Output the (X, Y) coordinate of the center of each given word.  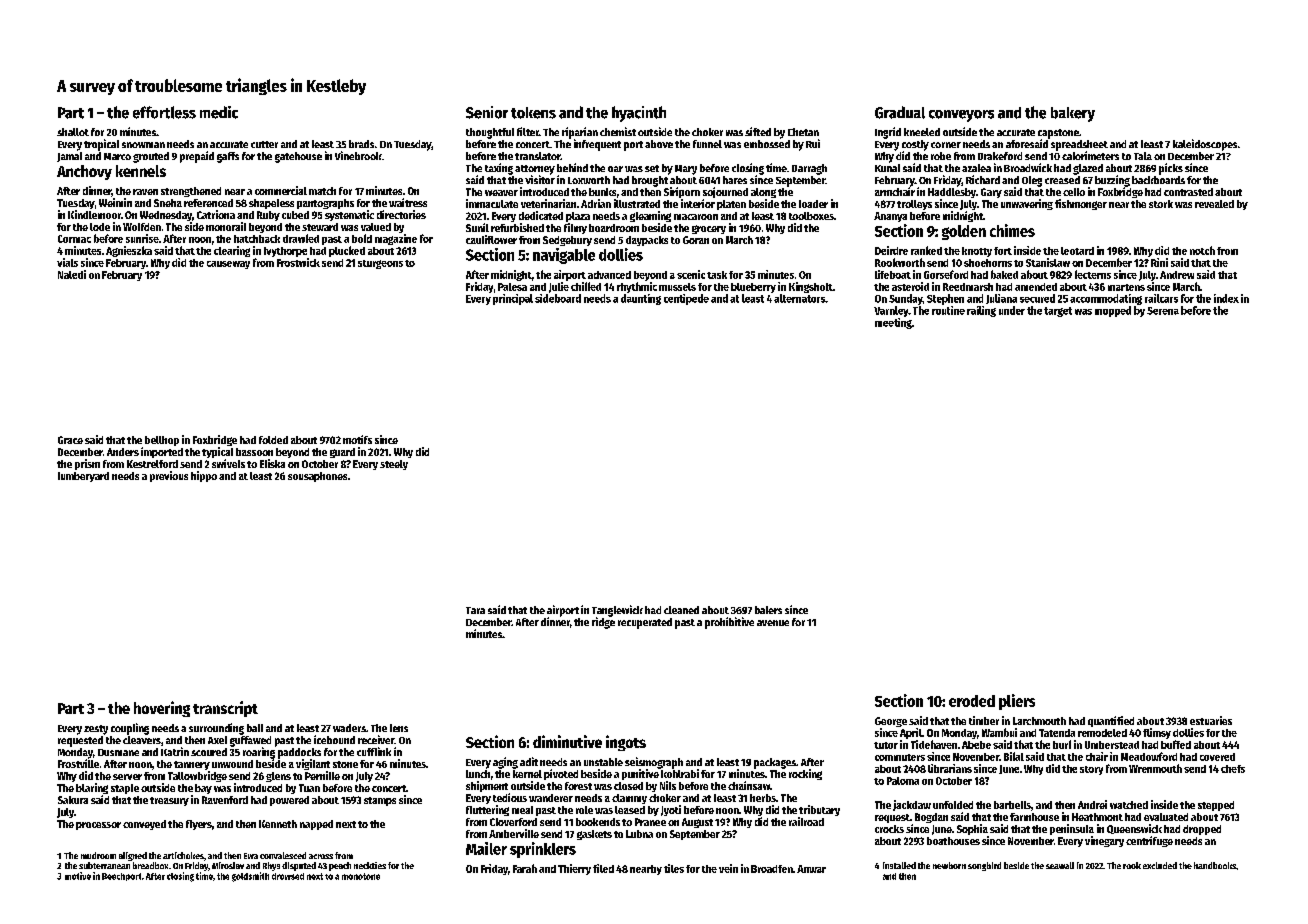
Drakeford (1000, 156)
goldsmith (250, 877)
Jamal (69, 157)
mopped (1113, 311)
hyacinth (639, 114)
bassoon (254, 452)
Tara (475, 610)
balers (768, 610)
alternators (799, 298)
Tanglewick (617, 611)
